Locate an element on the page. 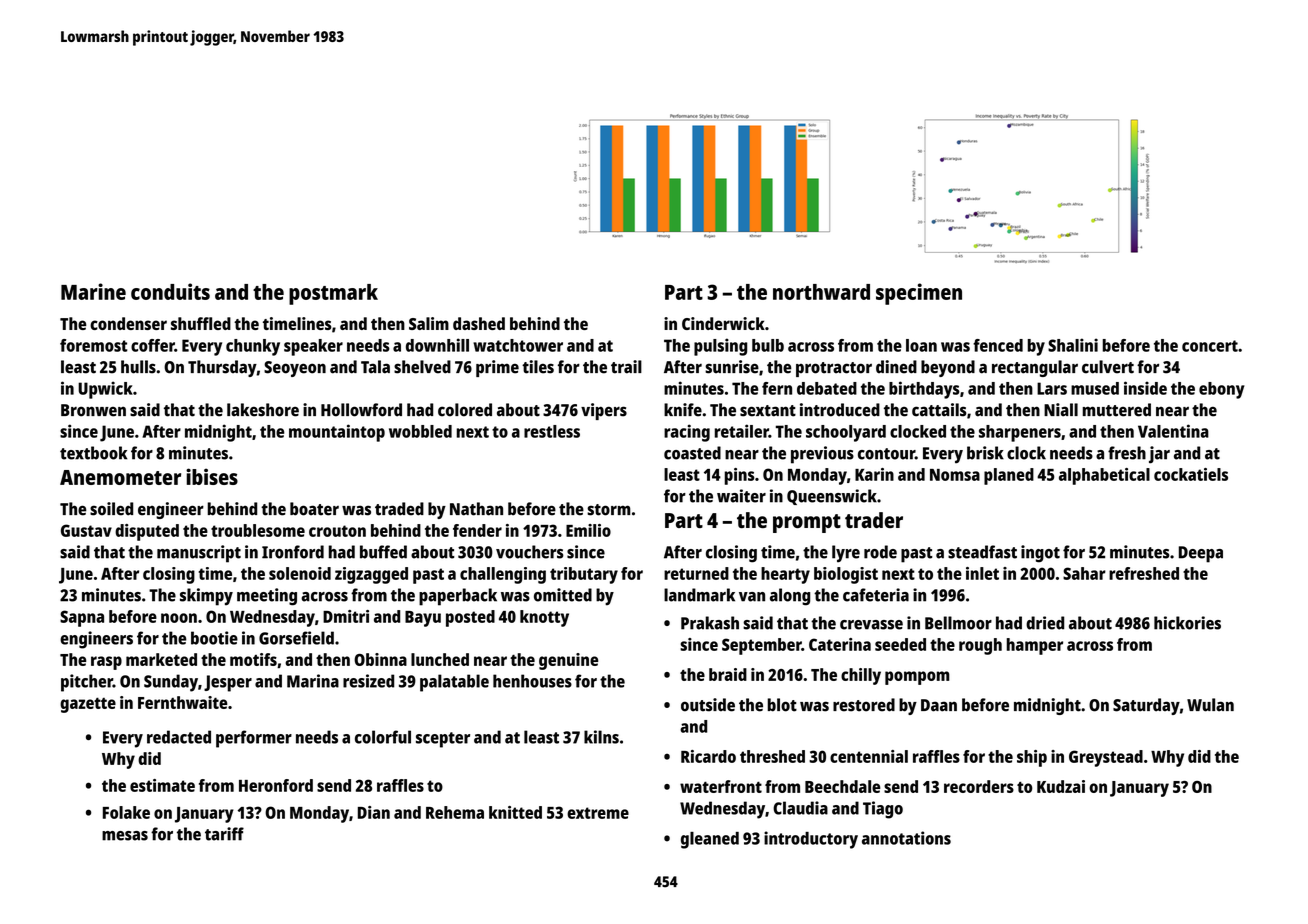 This page has width=1308, height=924. kilns is located at coordinates (601, 737).
